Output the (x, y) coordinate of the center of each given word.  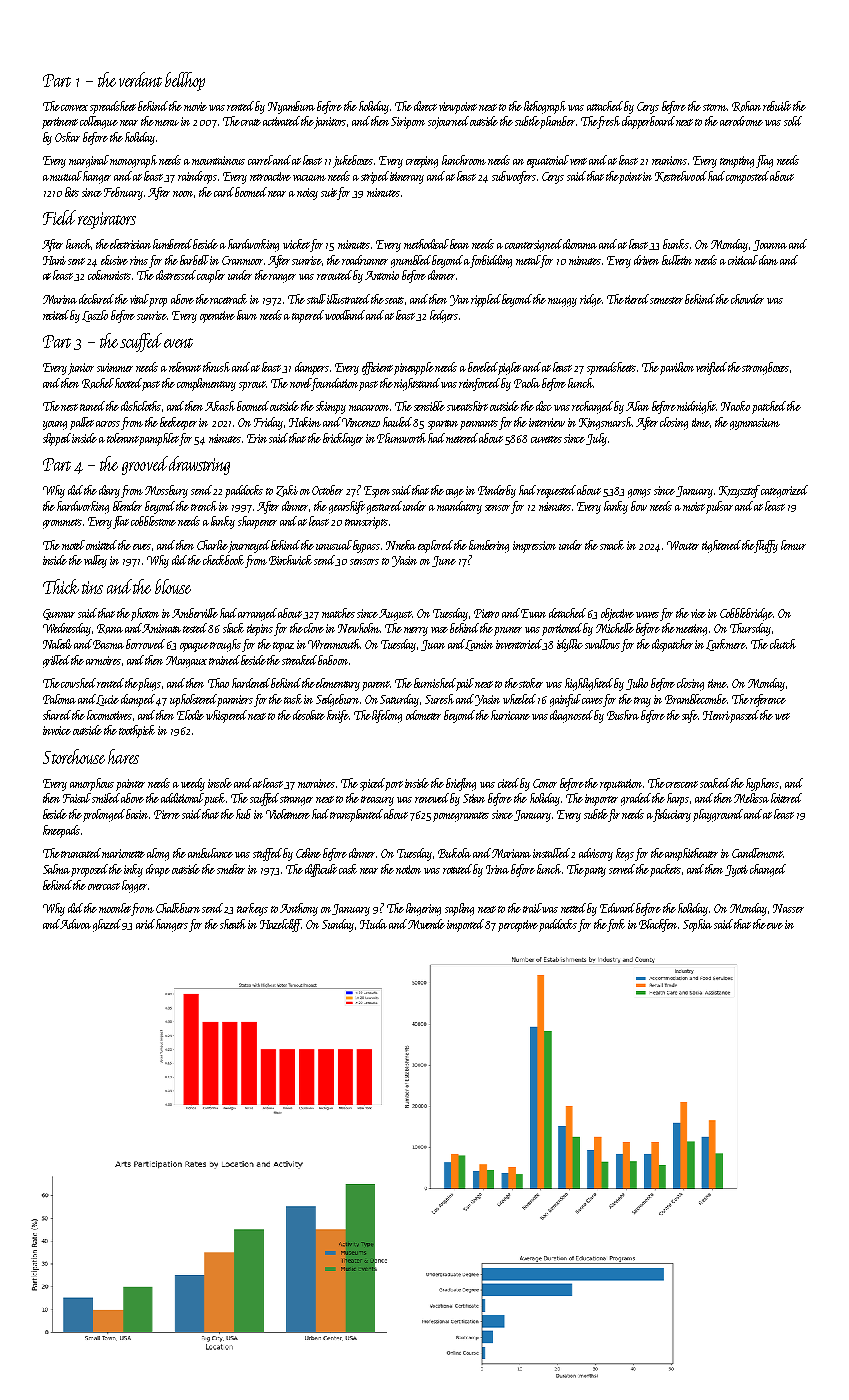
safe (690, 716)
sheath (233, 924)
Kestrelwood (681, 176)
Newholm (359, 628)
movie (195, 106)
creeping (422, 162)
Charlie (212, 545)
